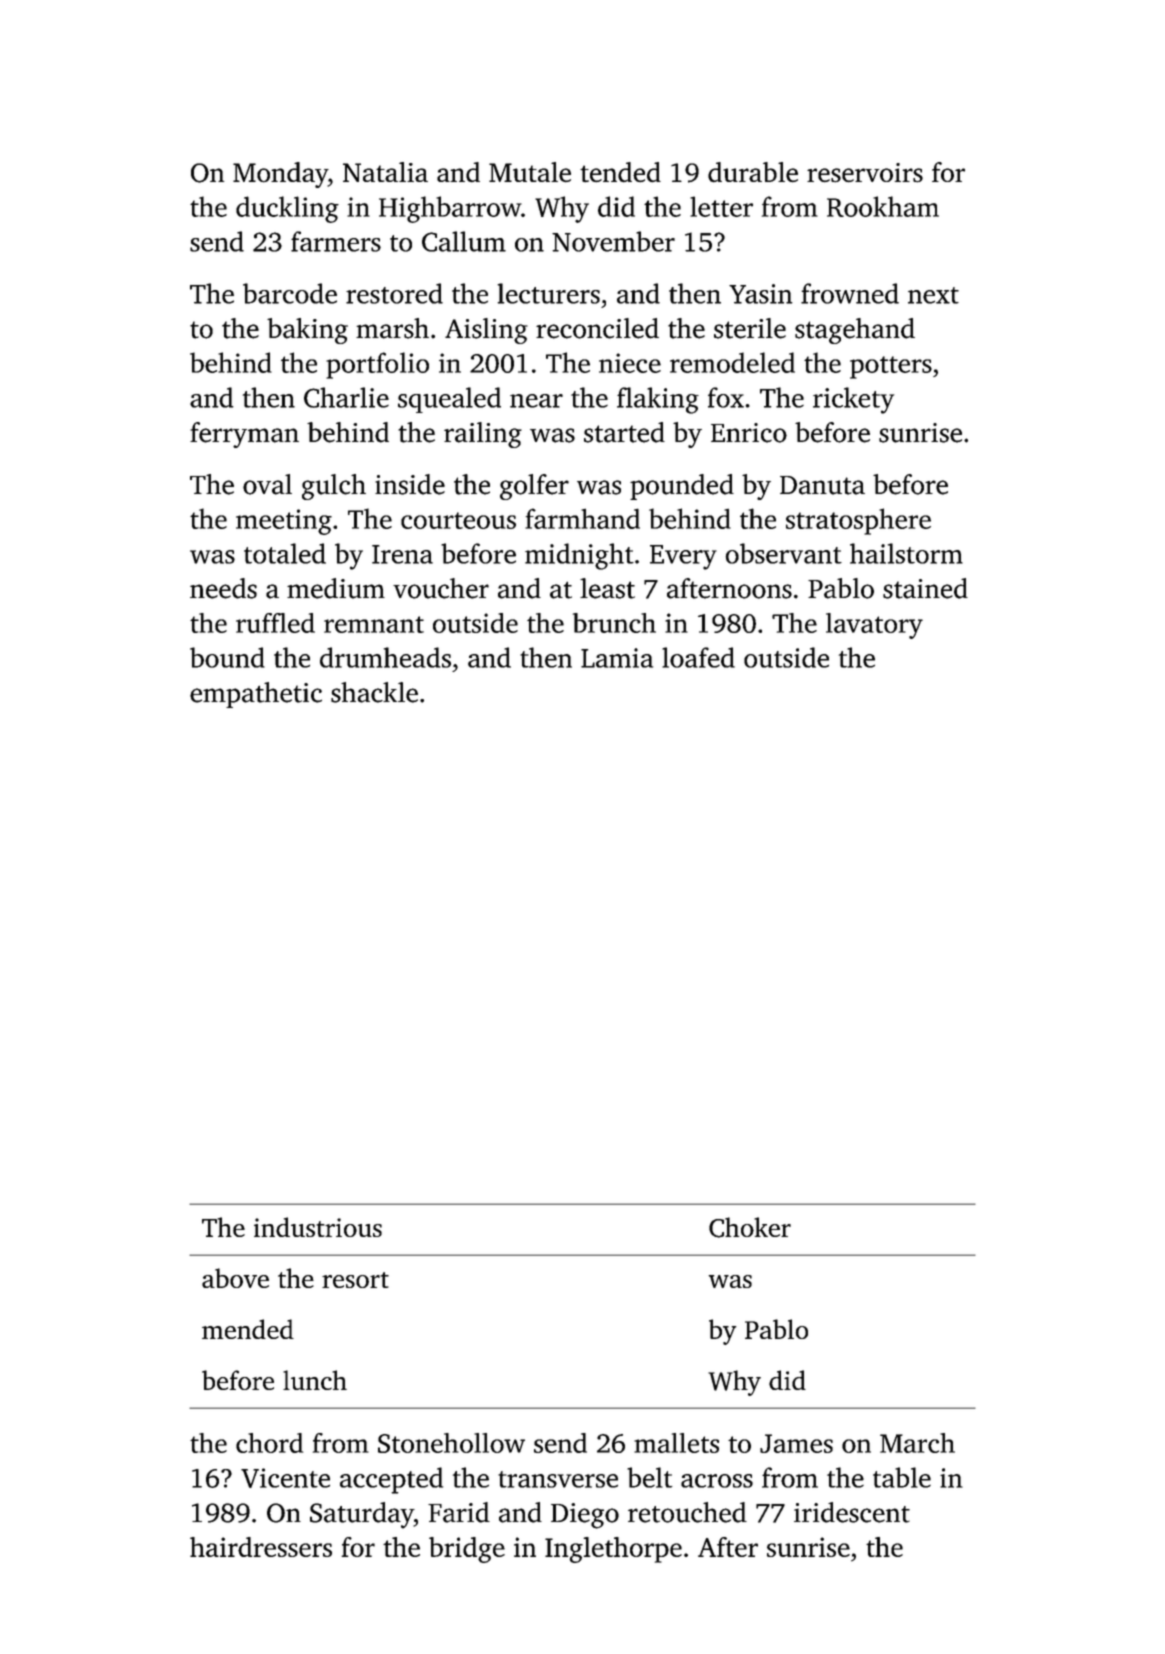 The height and width of the document is (1654, 1165). Describe the element at coordinates (261, 1547) in the document. I see `hairdressers` at that location.
